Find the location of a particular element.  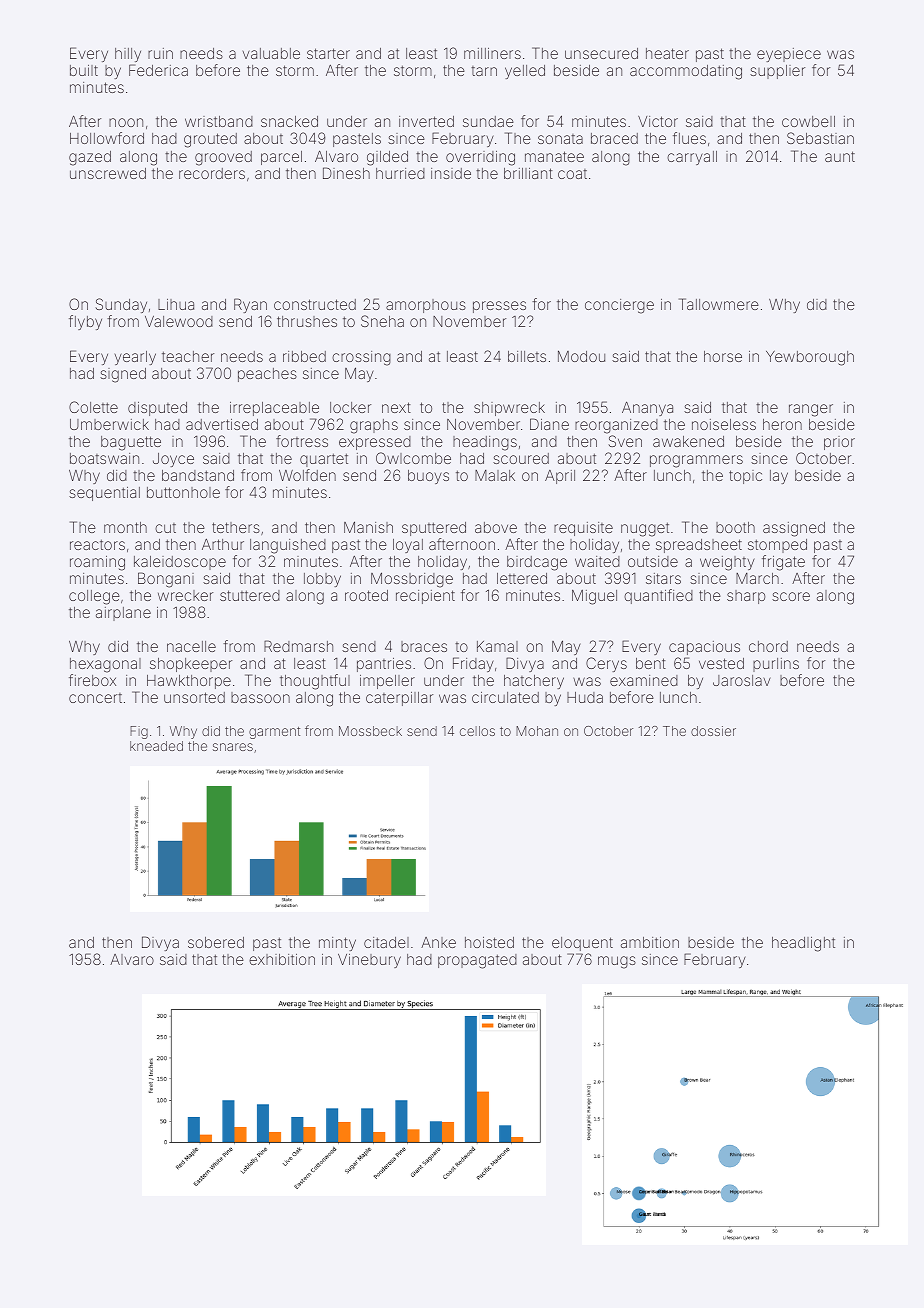

next is located at coordinates (396, 407).
